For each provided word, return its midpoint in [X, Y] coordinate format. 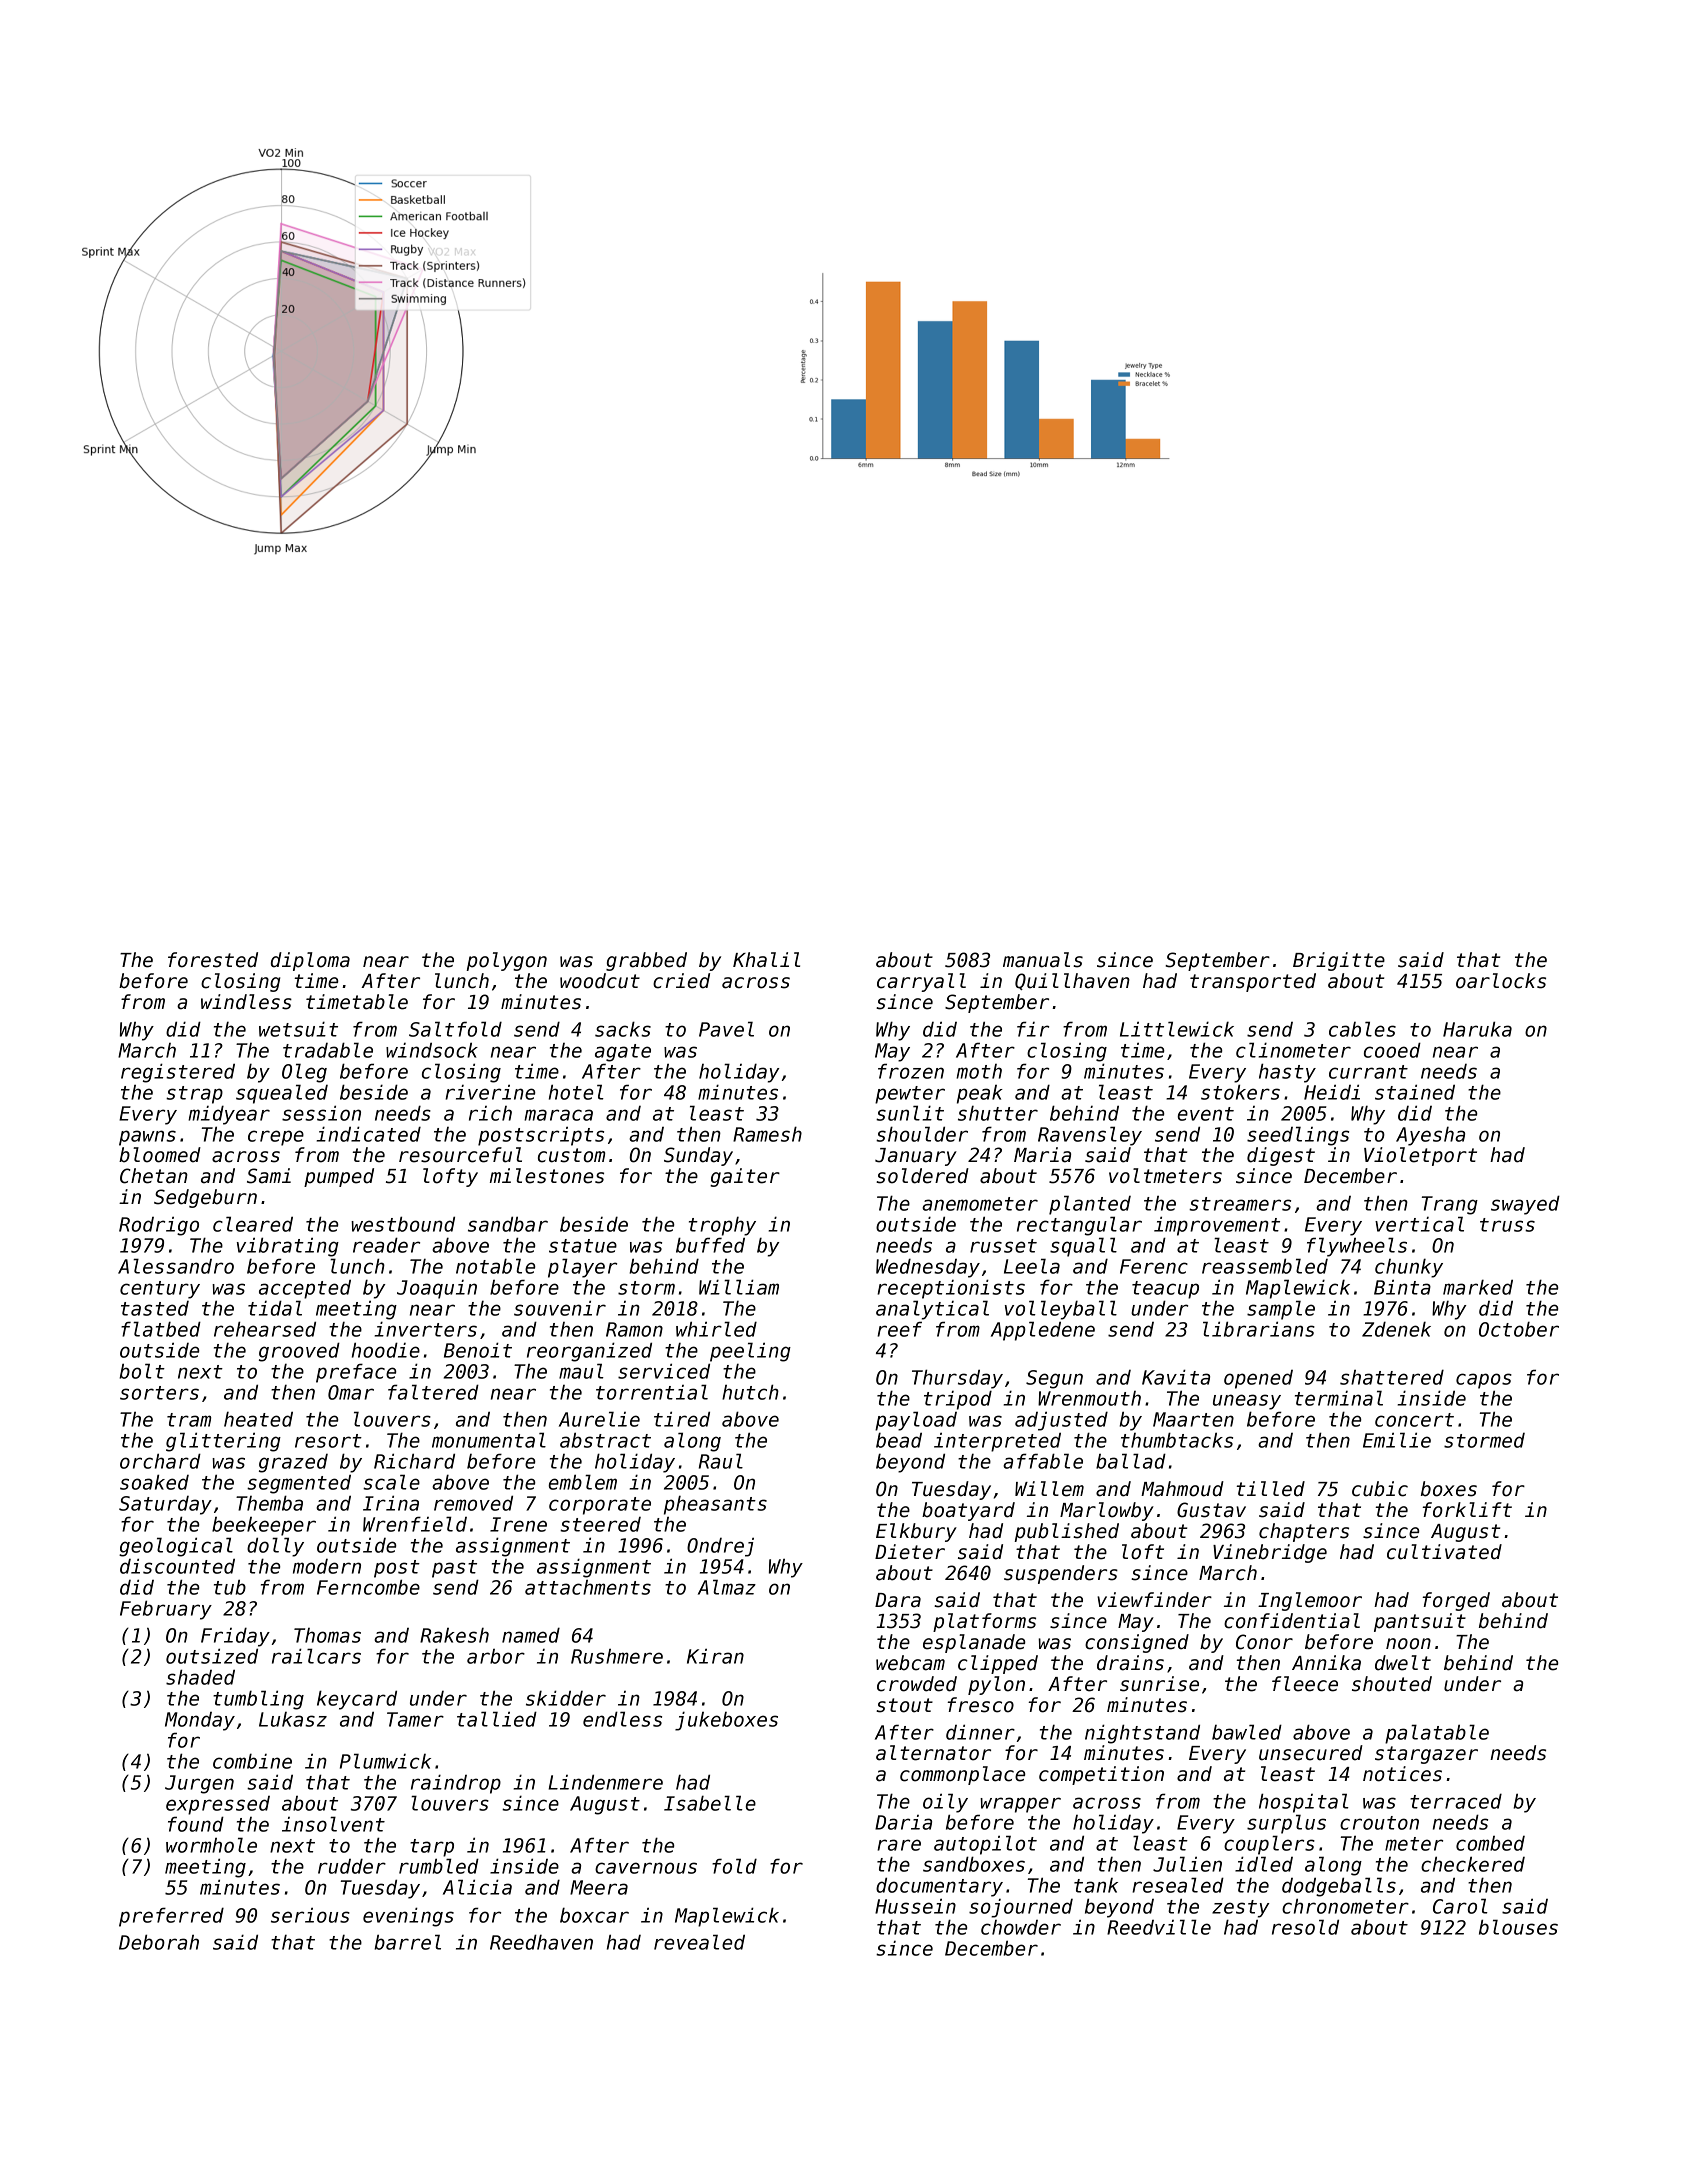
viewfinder [1154, 1600]
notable [496, 1266]
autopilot [985, 1845]
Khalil [766, 960]
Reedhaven [541, 1942]
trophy [722, 1226]
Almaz [727, 1587]
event [1205, 1114]
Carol [1460, 1906]
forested [213, 960]
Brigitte [1339, 961]
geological [176, 1547]
